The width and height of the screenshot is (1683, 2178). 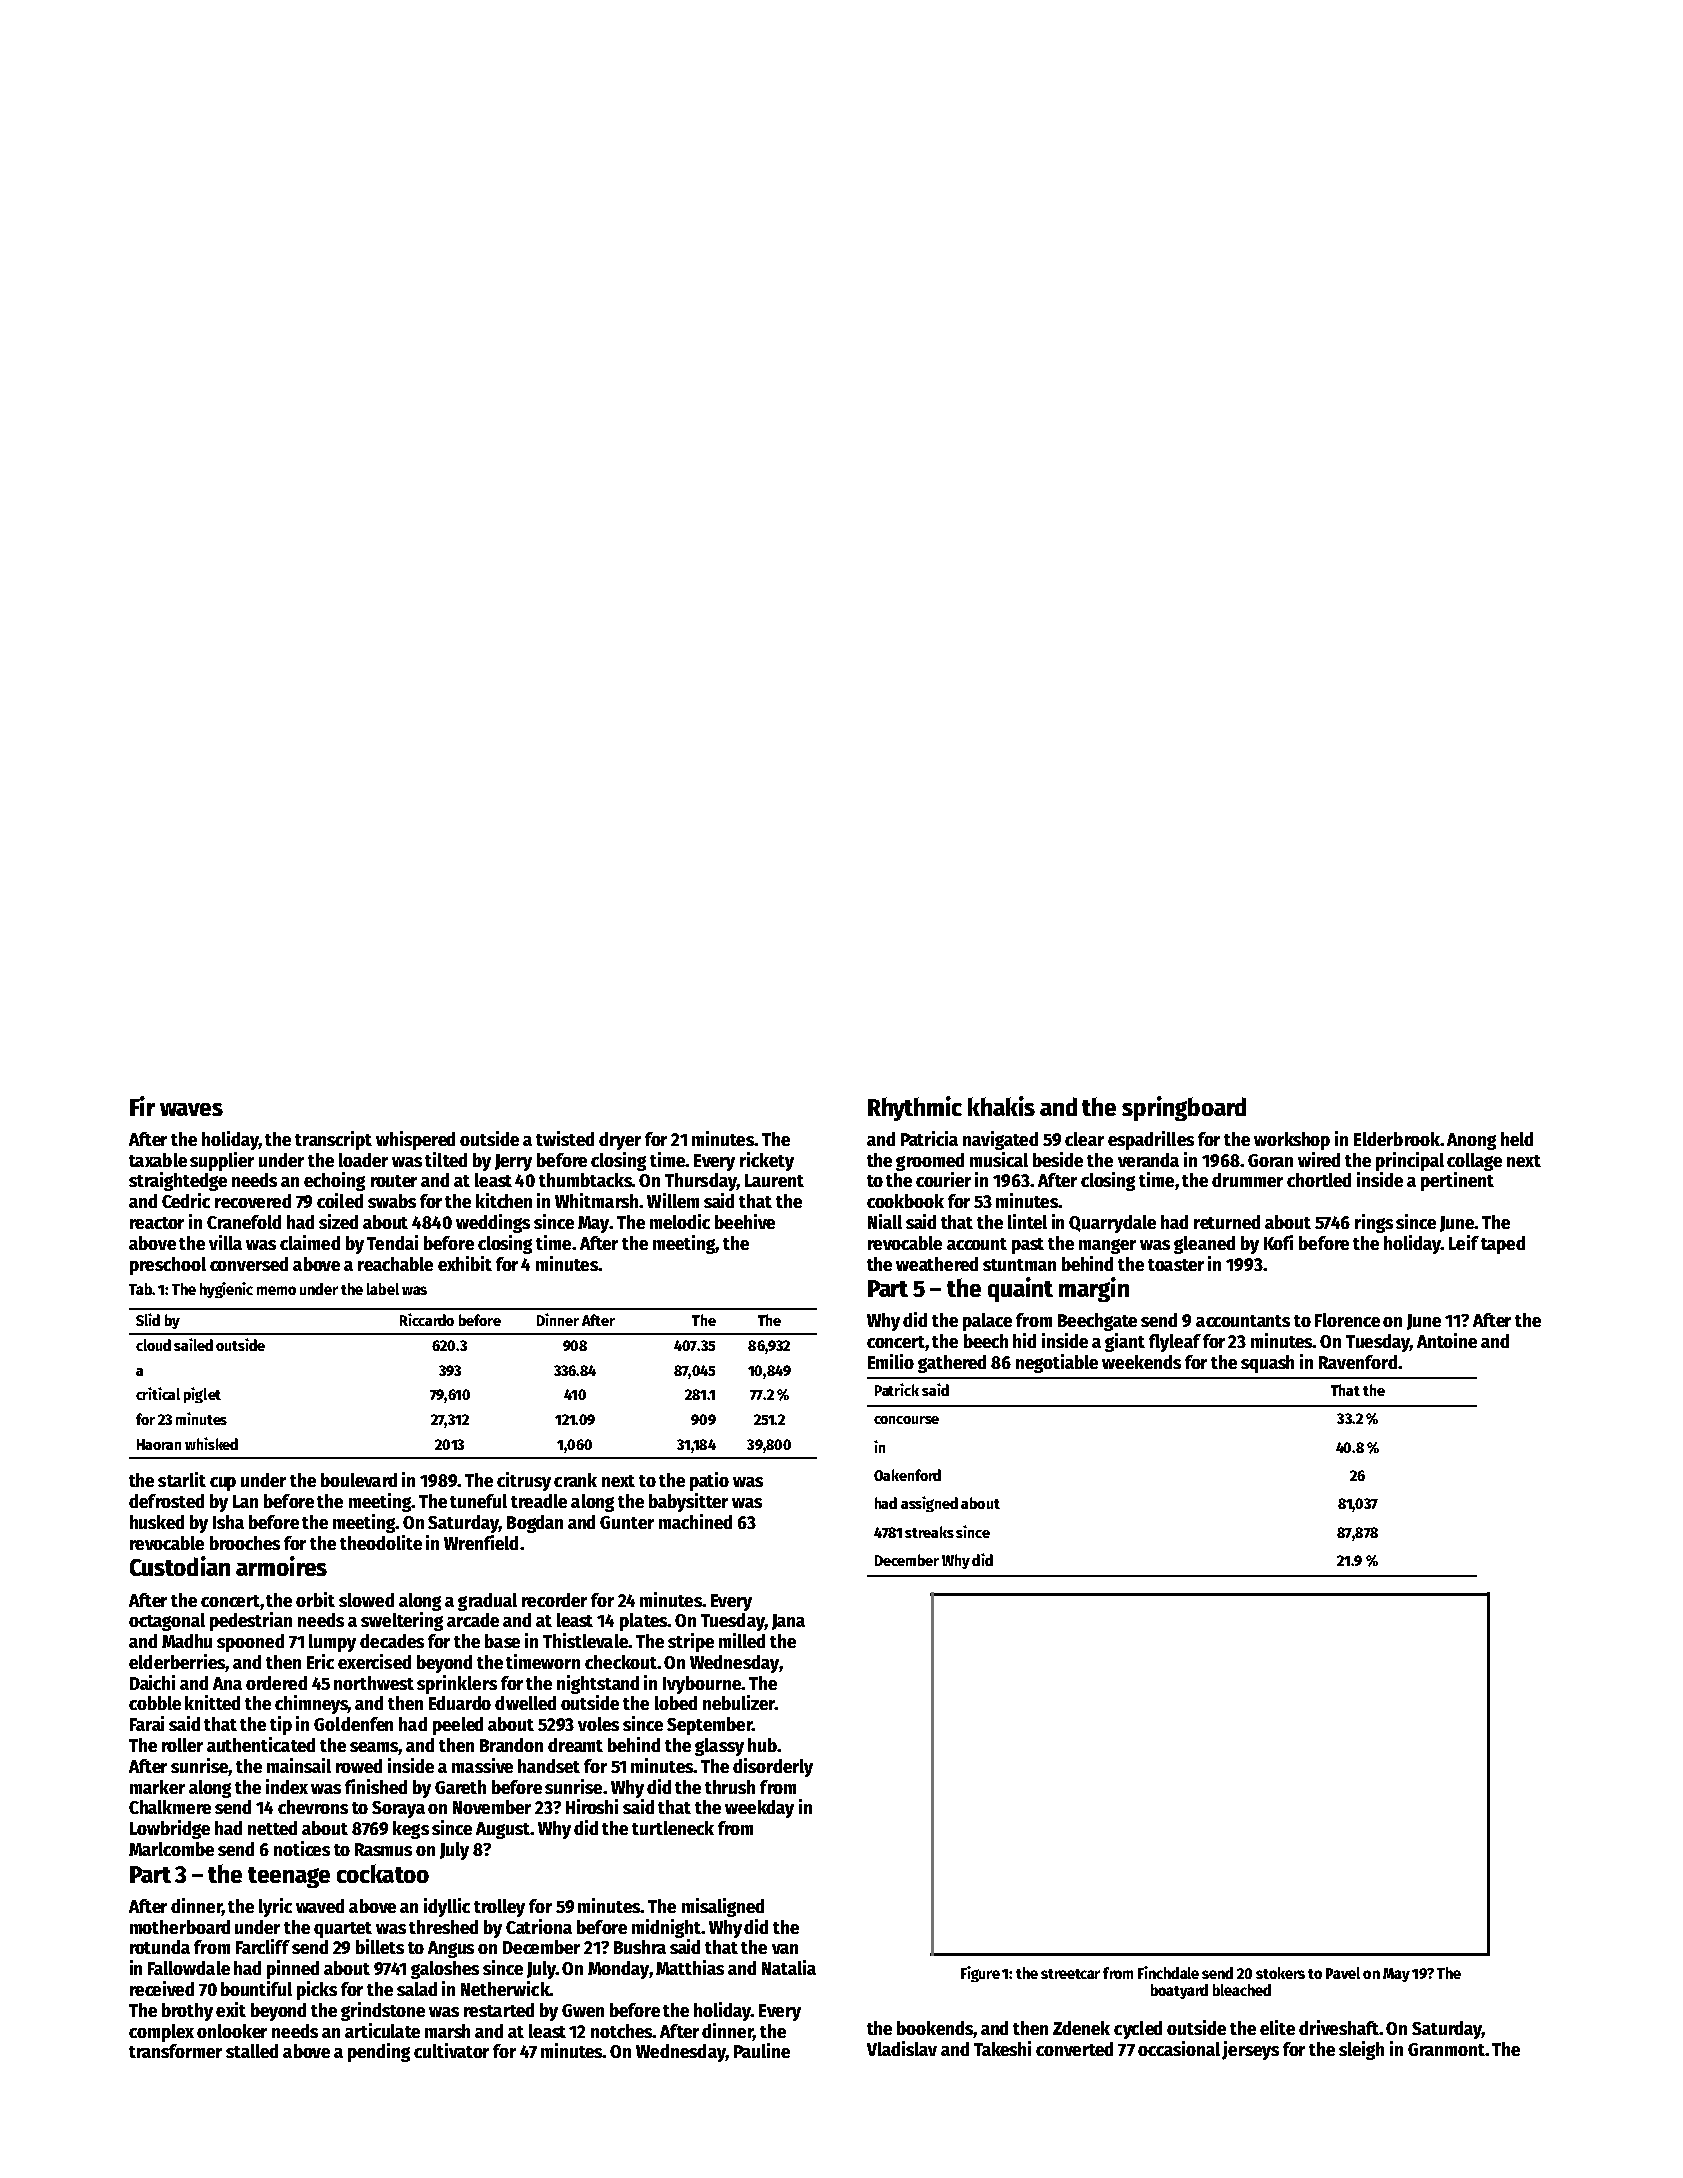 What do you see at coordinates (1184, 1108) in the screenshot?
I see `springboard` at bounding box center [1184, 1108].
